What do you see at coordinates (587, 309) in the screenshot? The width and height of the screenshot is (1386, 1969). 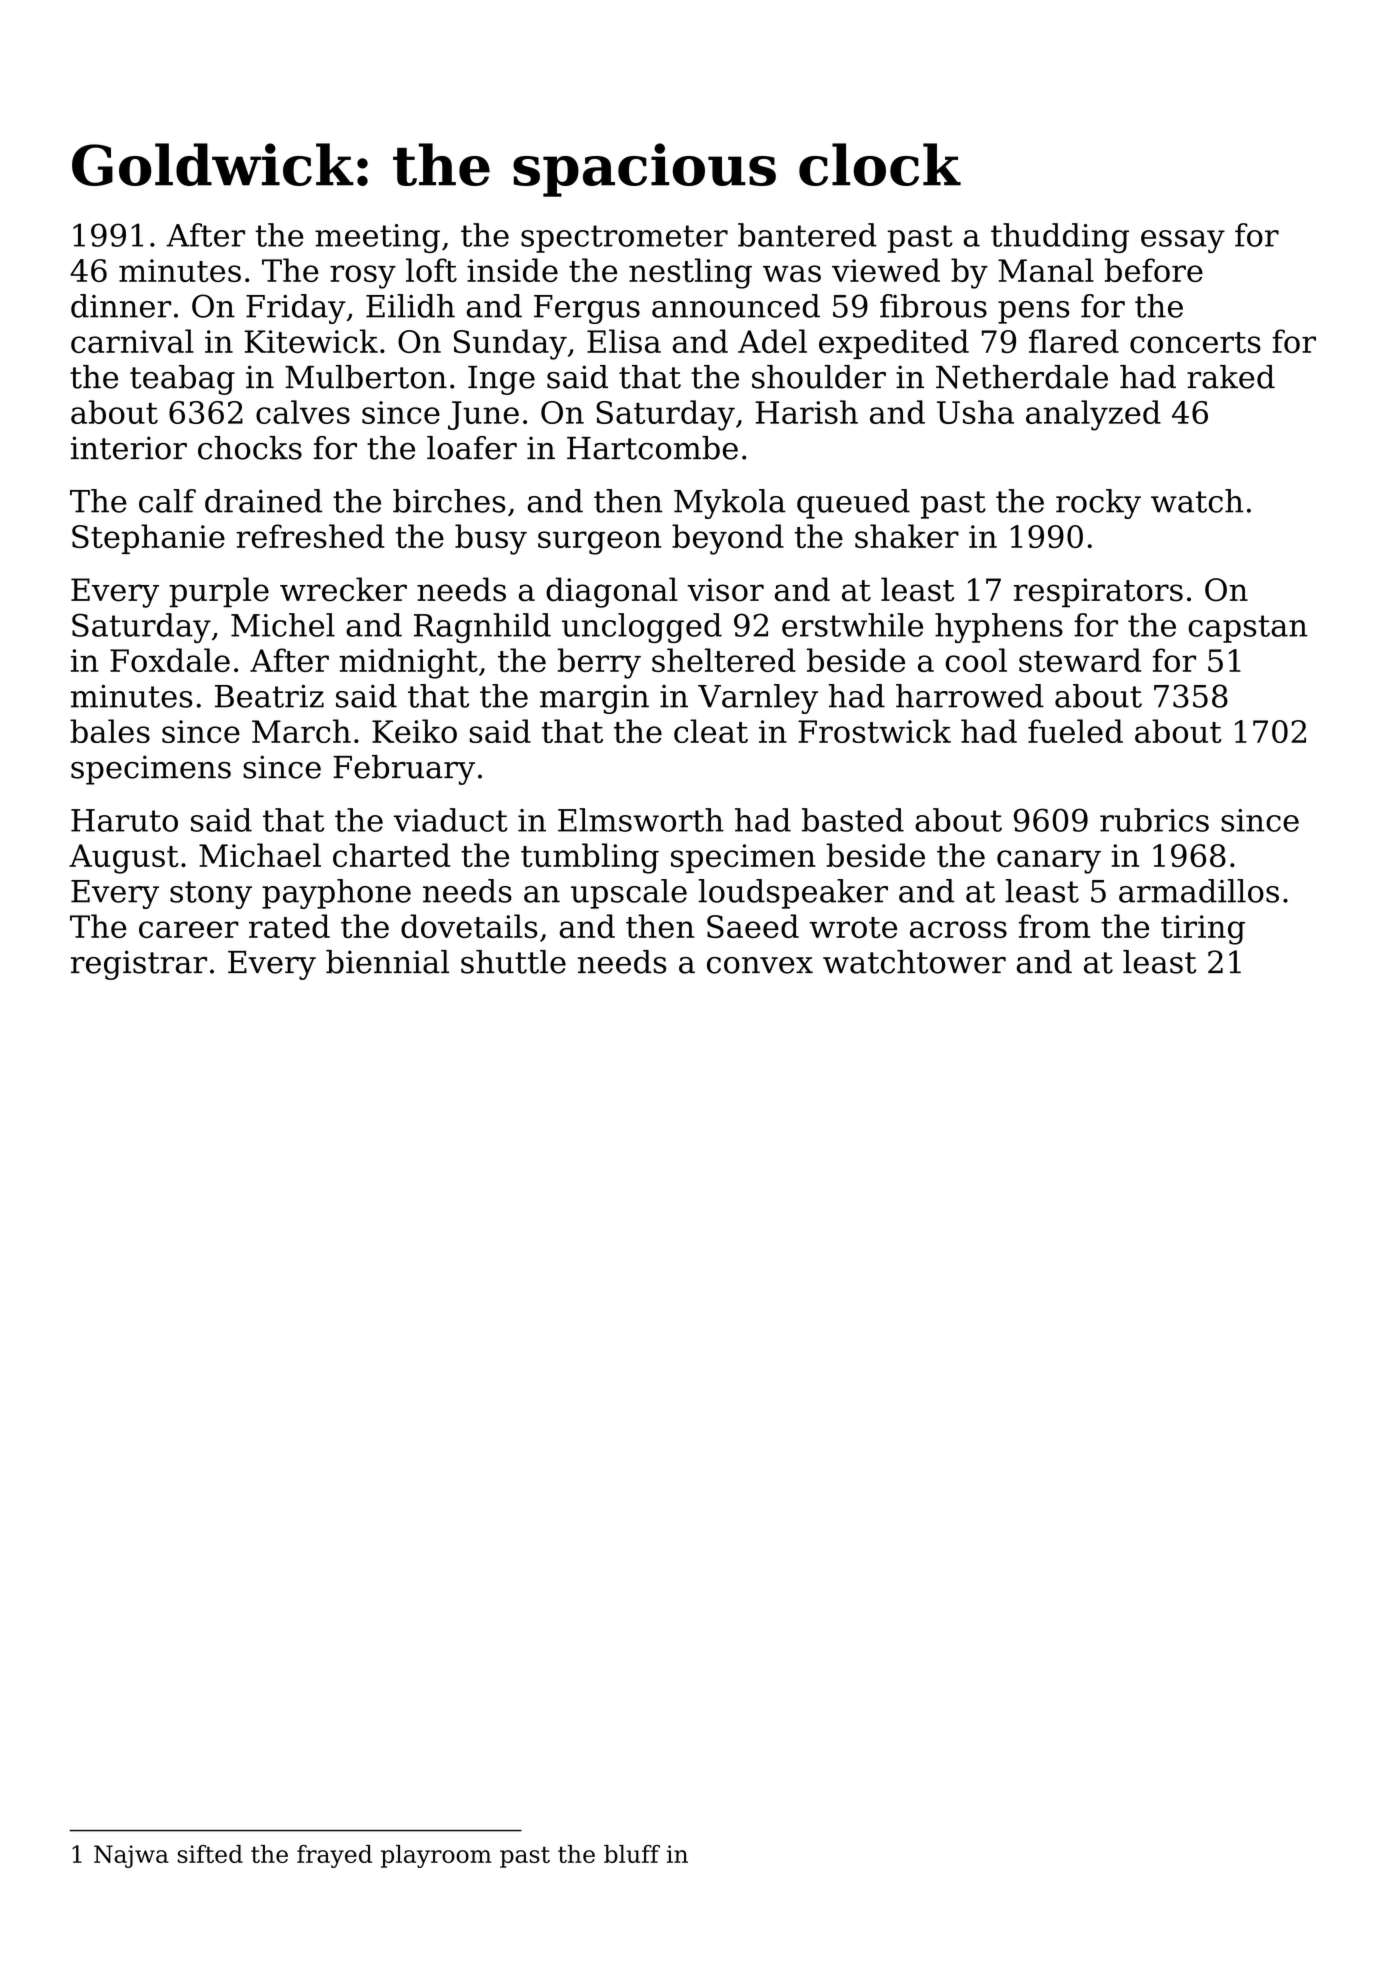 I see `Fergus` at bounding box center [587, 309].
